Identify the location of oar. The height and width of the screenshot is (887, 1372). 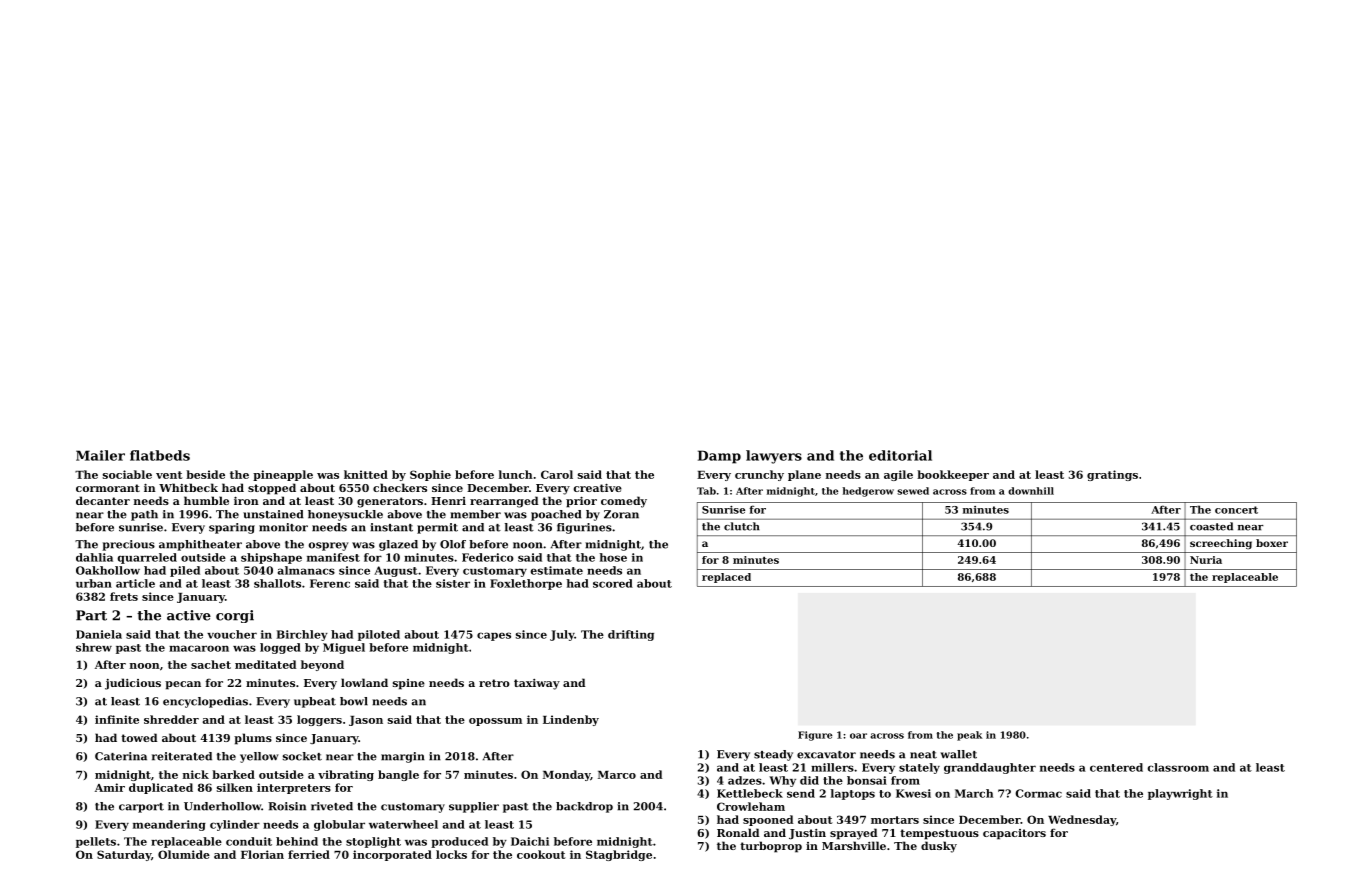
(858, 736).
